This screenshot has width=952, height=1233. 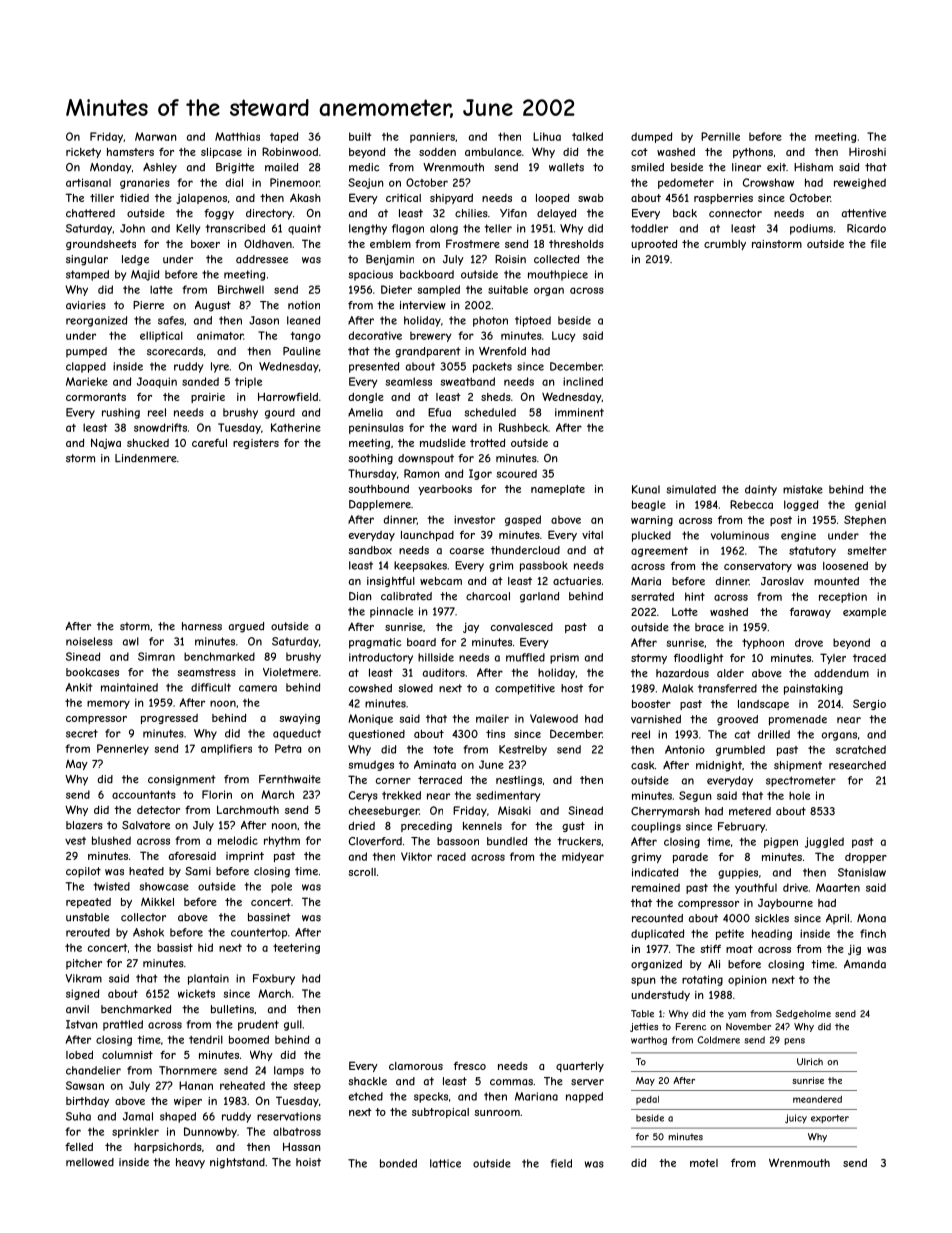 What do you see at coordinates (237, 136) in the screenshot?
I see `Matthias` at bounding box center [237, 136].
